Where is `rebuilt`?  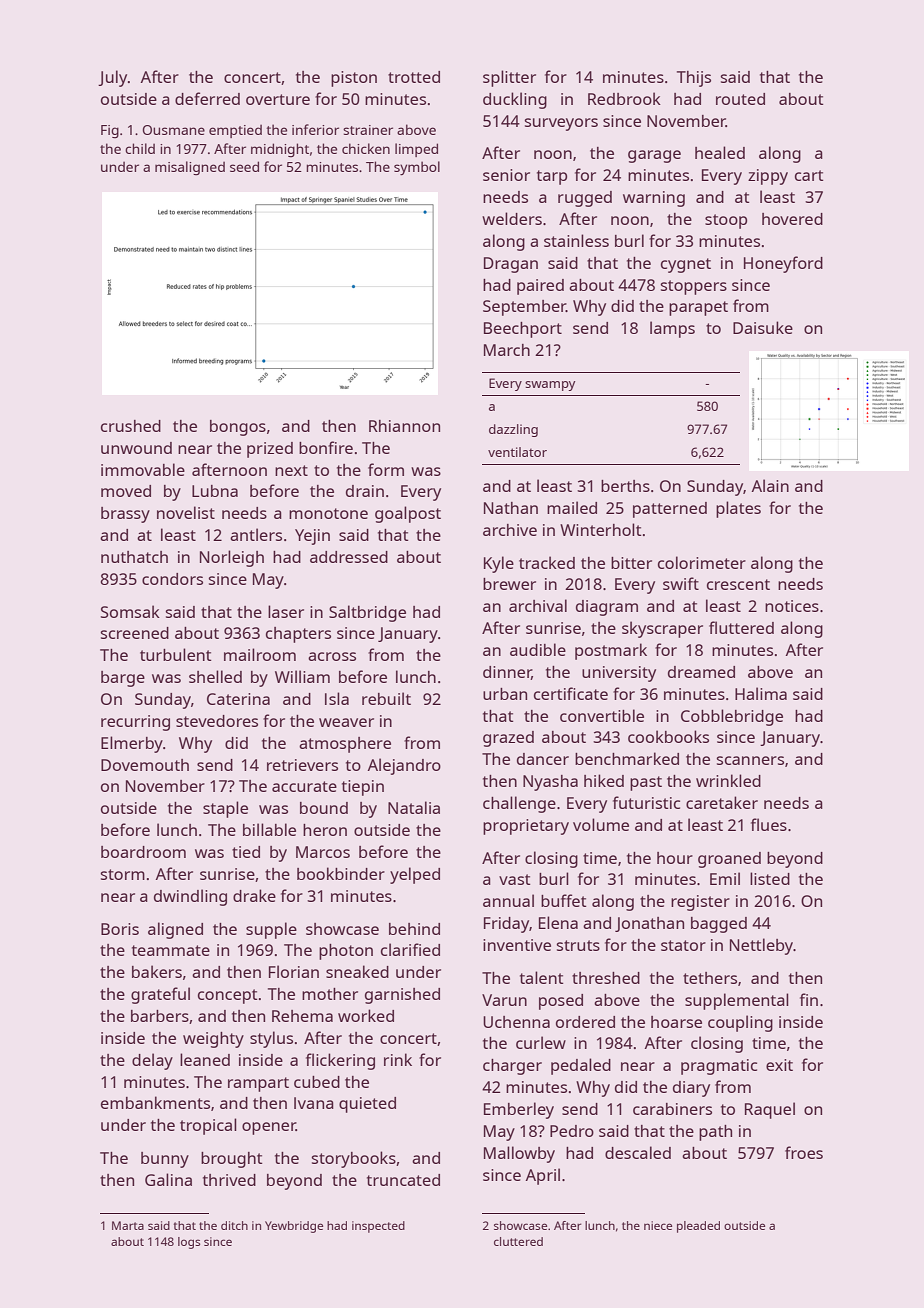 rebuilt is located at coordinates (386, 698).
